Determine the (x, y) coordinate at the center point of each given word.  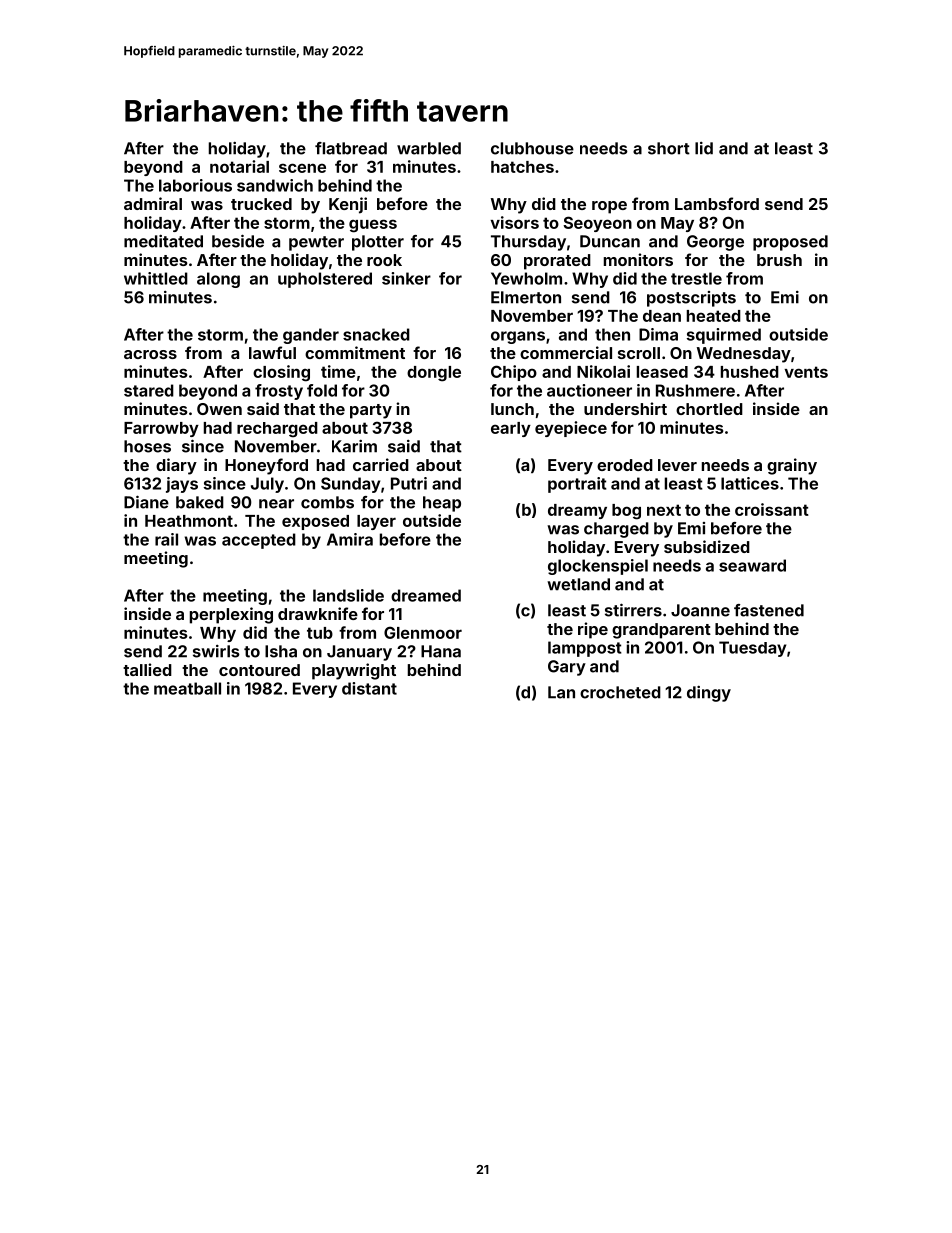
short (669, 148)
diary (176, 466)
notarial (239, 166)
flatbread (351, 148)
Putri (409, 483)
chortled (709, 409)
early (511, 429)
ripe (593, 630)
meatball (187, 688)
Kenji (348, 205)
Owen (219, 409)
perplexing (231, 615)
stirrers (633, 610)
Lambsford (717, 203)
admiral (153, 203)
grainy (792, 466)
